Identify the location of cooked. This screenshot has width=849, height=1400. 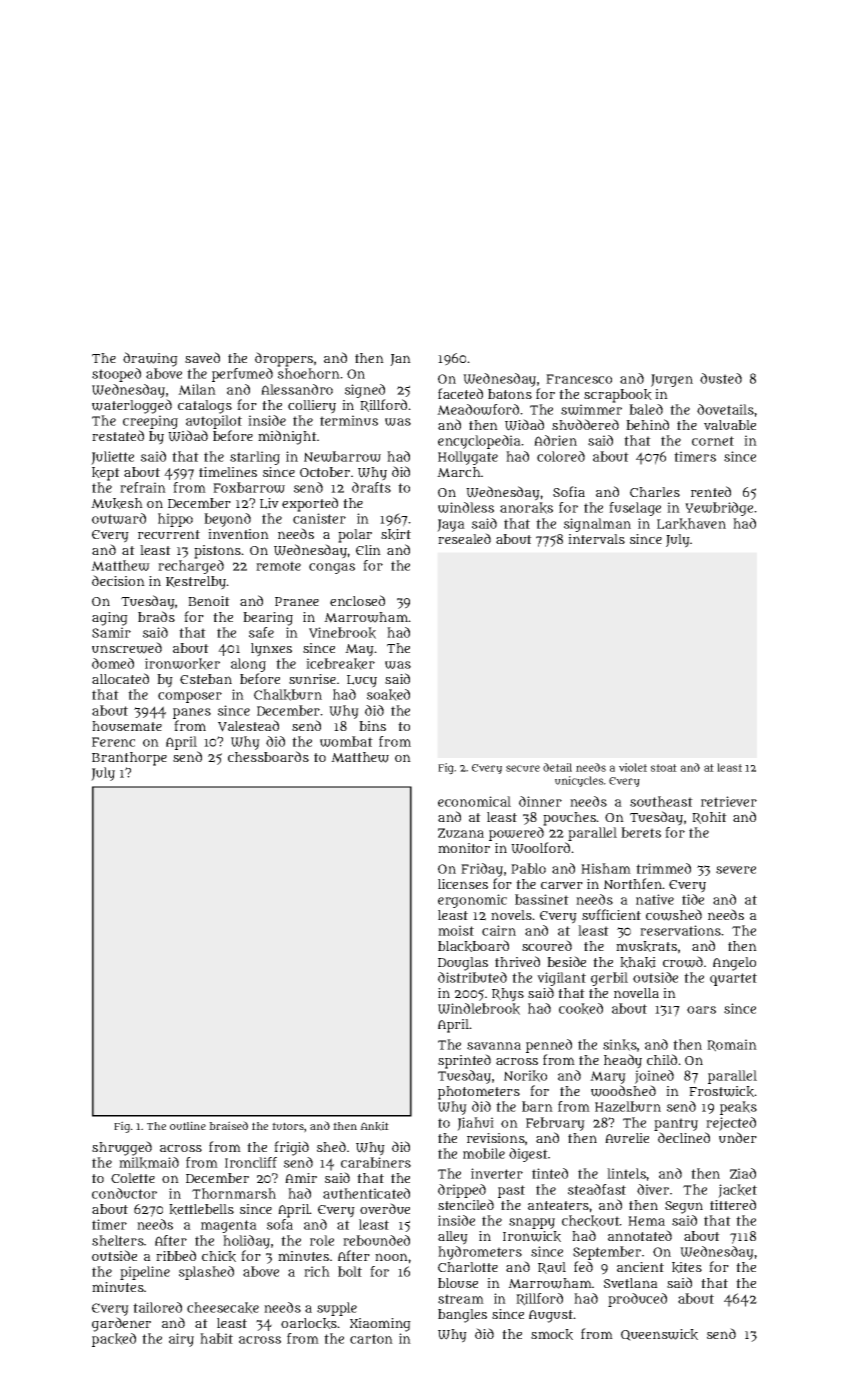
(581, 1009).
